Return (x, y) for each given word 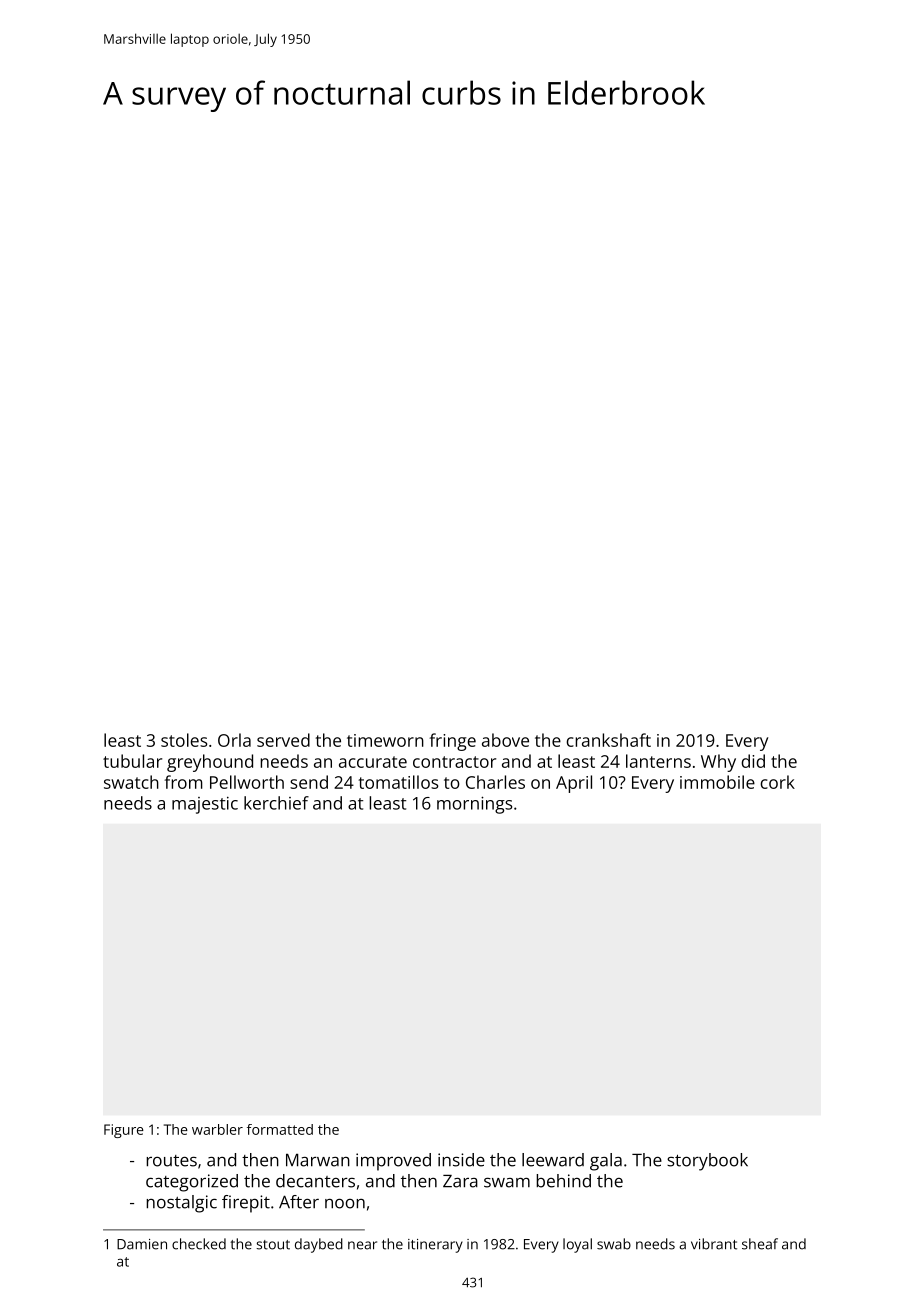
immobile (717, 782)
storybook (707, 1162)
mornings (474, 805)
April (574, 784)
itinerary (435, 1246)
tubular (132, 761)
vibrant (714, 1244)
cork (778, 782)
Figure (124, 1131)
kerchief (276, 803)
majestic (205, 805)
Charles (495, 782)
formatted (280, 1129)
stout (273, 1245)
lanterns (658, 761)
